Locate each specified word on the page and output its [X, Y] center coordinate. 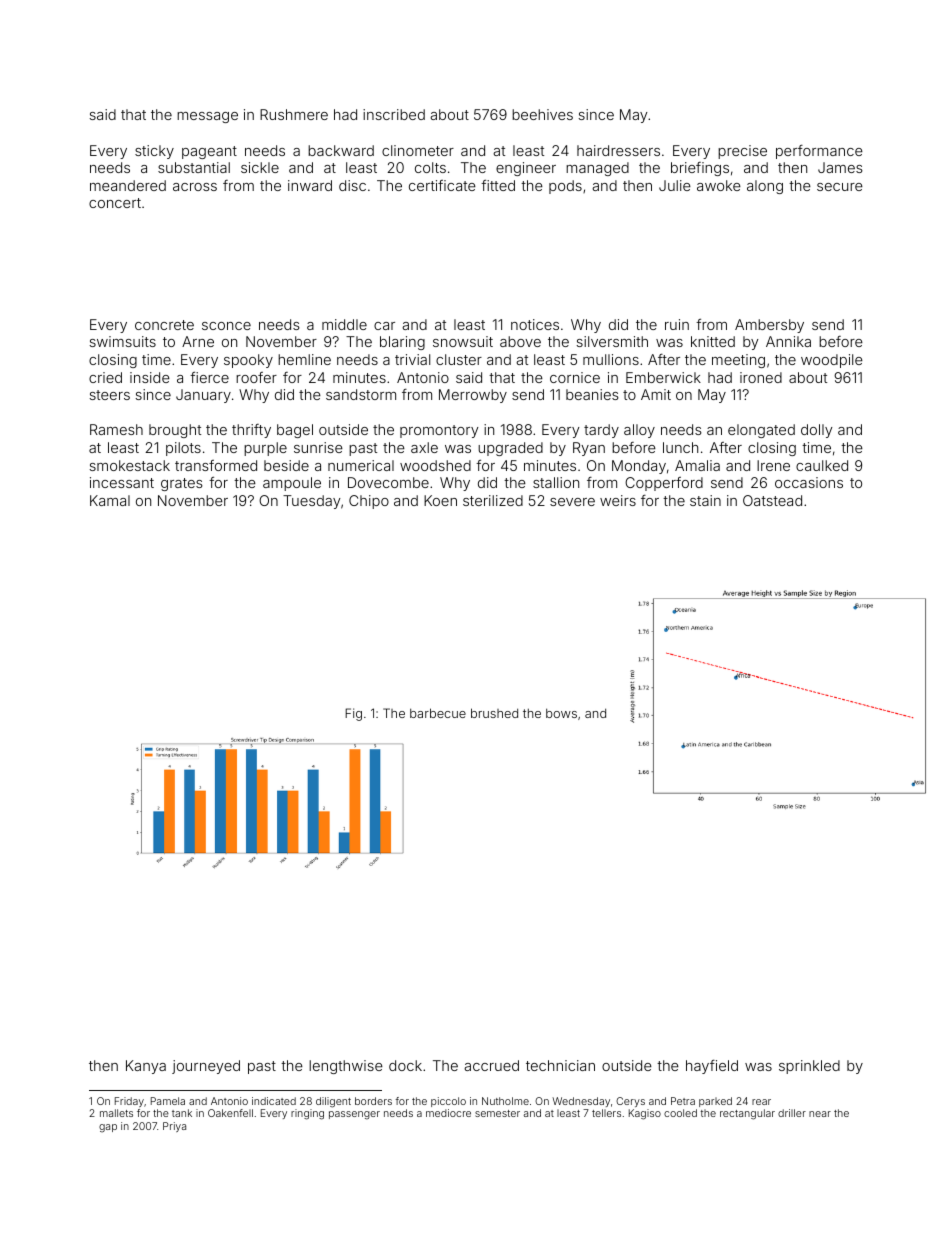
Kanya [146, 1067]
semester [497, 1113]
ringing [307, 1114]
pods [565, 187]
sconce [226, 326]
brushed [494, 713]
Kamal [110, 500]
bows [561, 713]
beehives [542, 114]
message [207, 117]
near [820, 1114]
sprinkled [809, 1067]
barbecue [438, 713]
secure [840, 187]
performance [819, 152]
